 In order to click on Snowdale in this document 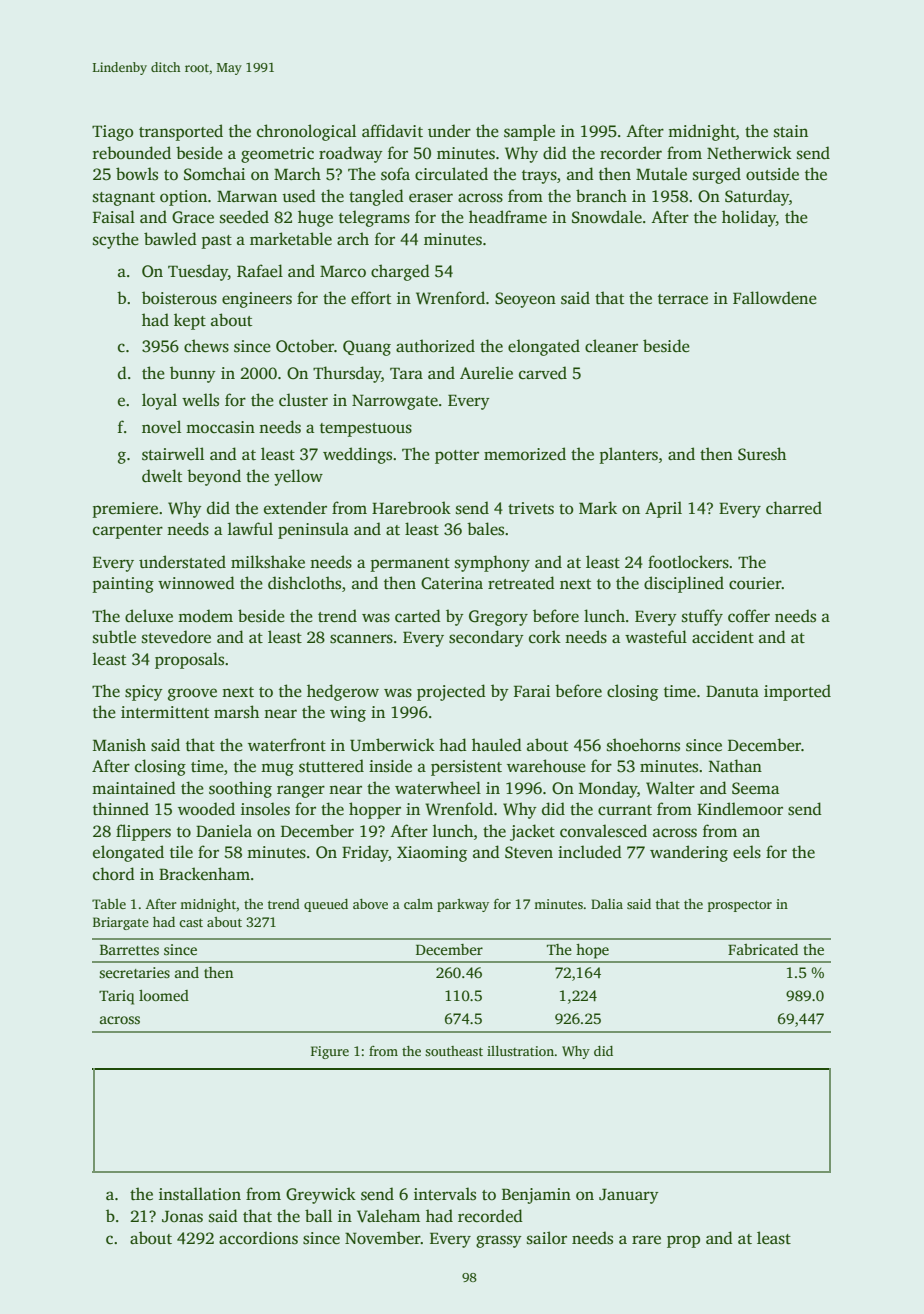, I will do `click(607, 217)`.
